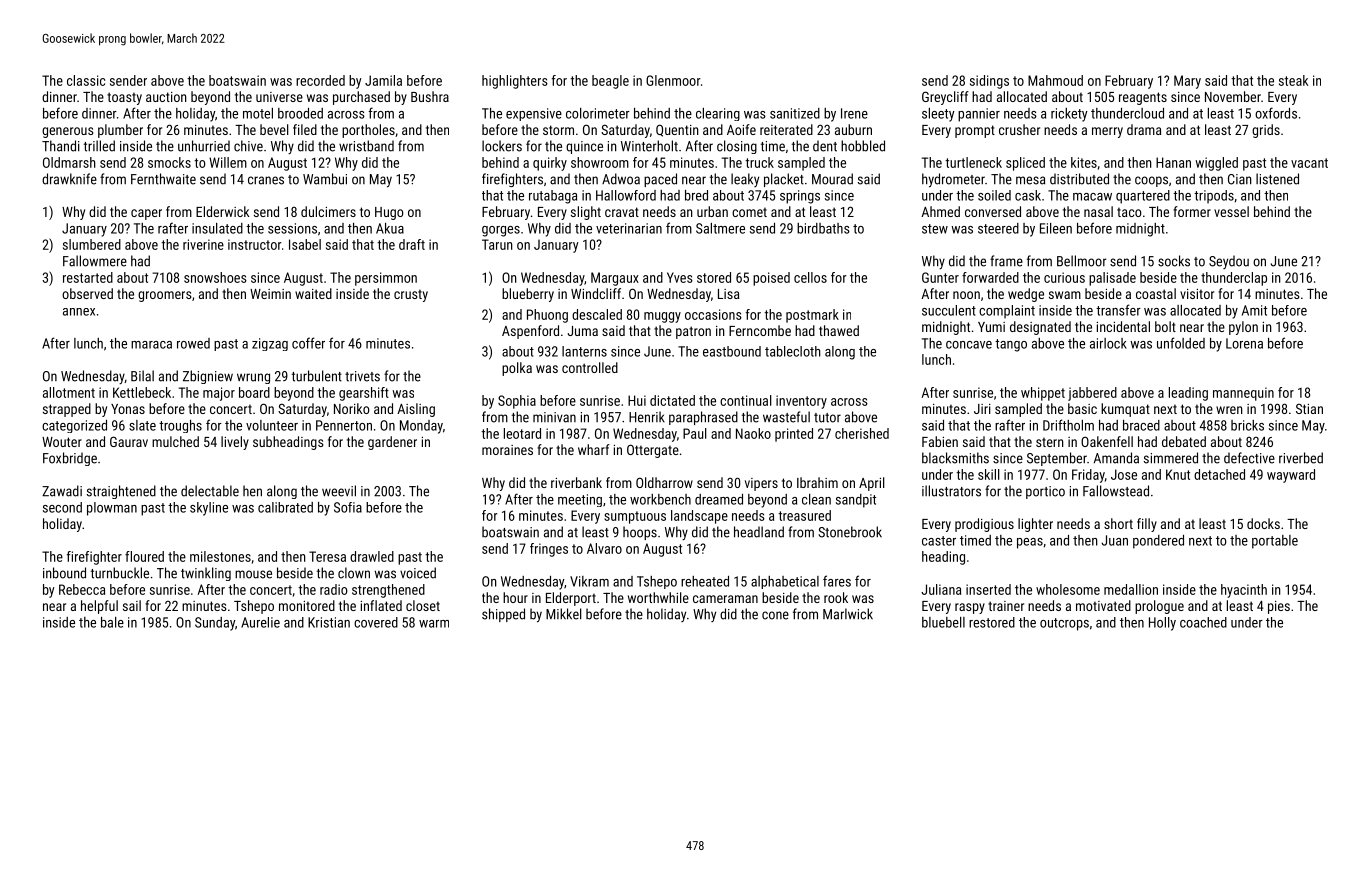 The width and height of the image is (1372, 887). What do you see at coordinates (640, 533) in the image?
I see `hoops` at bounding box center [640, 533].
